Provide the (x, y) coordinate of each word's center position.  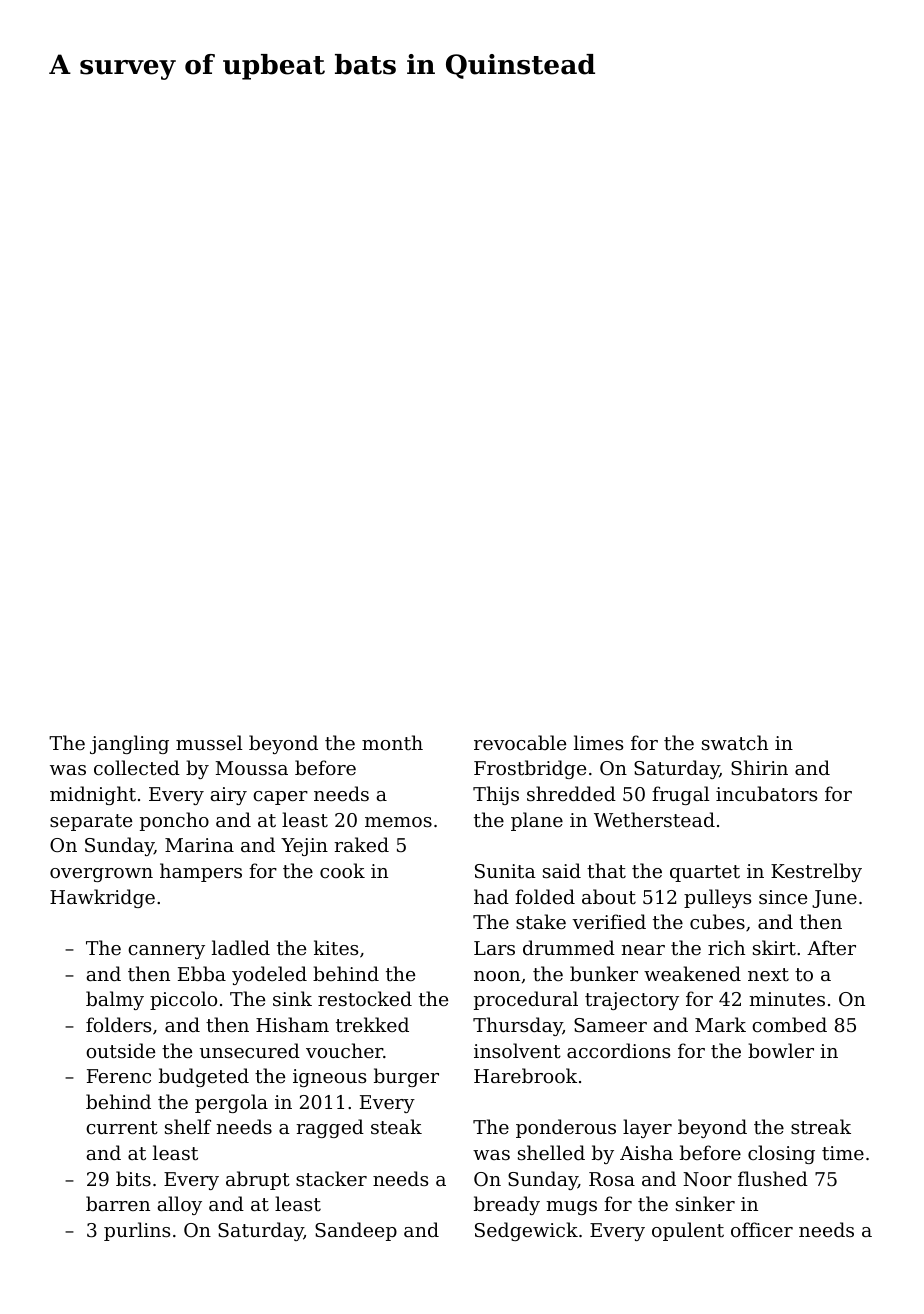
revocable (520, 742)
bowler (781, 1050)
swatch (735, 742)
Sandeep (356, 1231)
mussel (209, 742)
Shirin (759, 767)
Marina (199, 845)
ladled (241, 947)
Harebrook (525, 1075)
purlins (137, 1231)
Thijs (496, 795)
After (831, 947)
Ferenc (119, 1076)
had (491, 896)
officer (762, 1229)
